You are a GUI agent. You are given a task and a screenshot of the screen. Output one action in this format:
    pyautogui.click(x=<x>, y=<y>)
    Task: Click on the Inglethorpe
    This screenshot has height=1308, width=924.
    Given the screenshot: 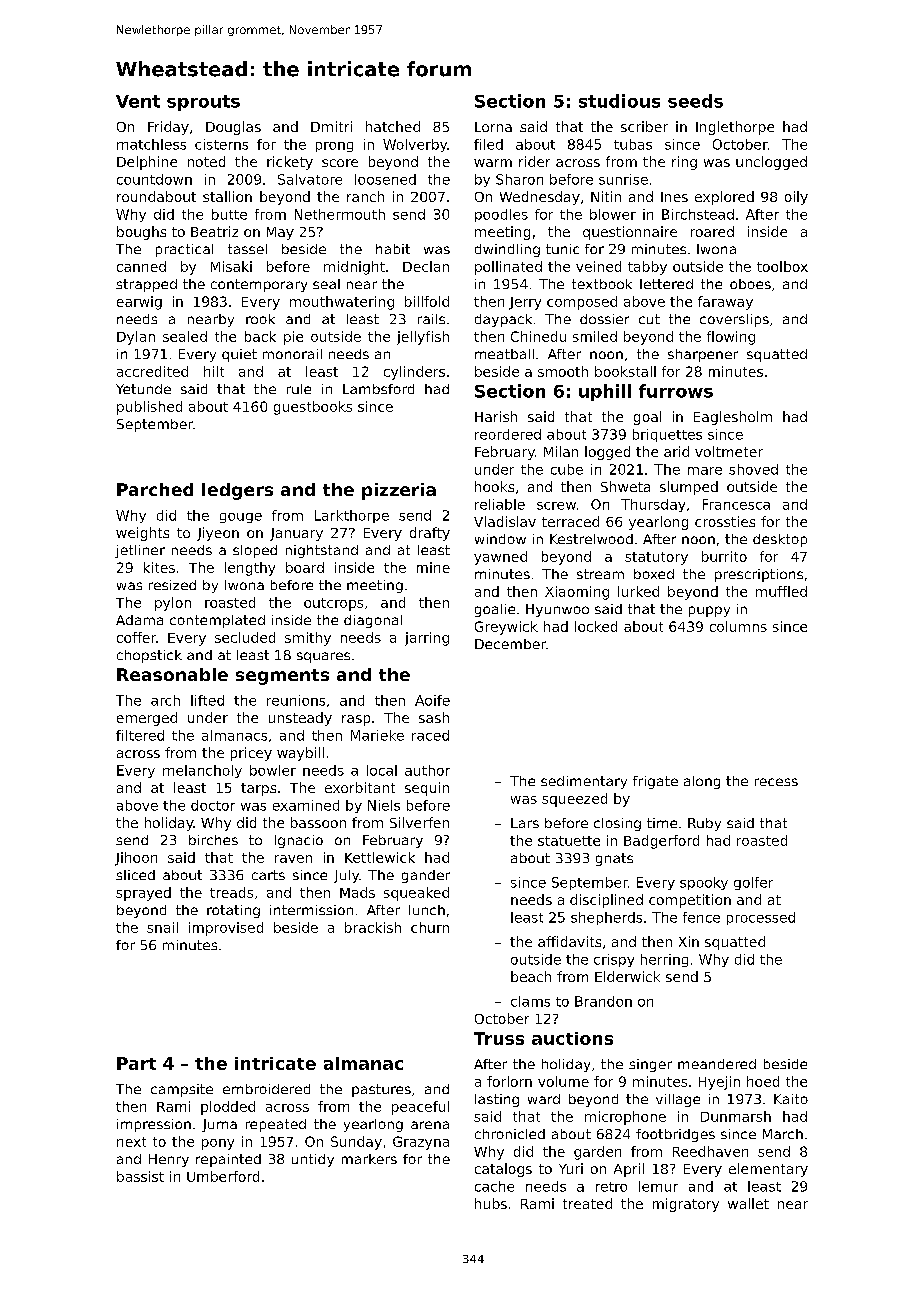 What is the action you would take?
    pyautogui.click(x=735, y=128)
